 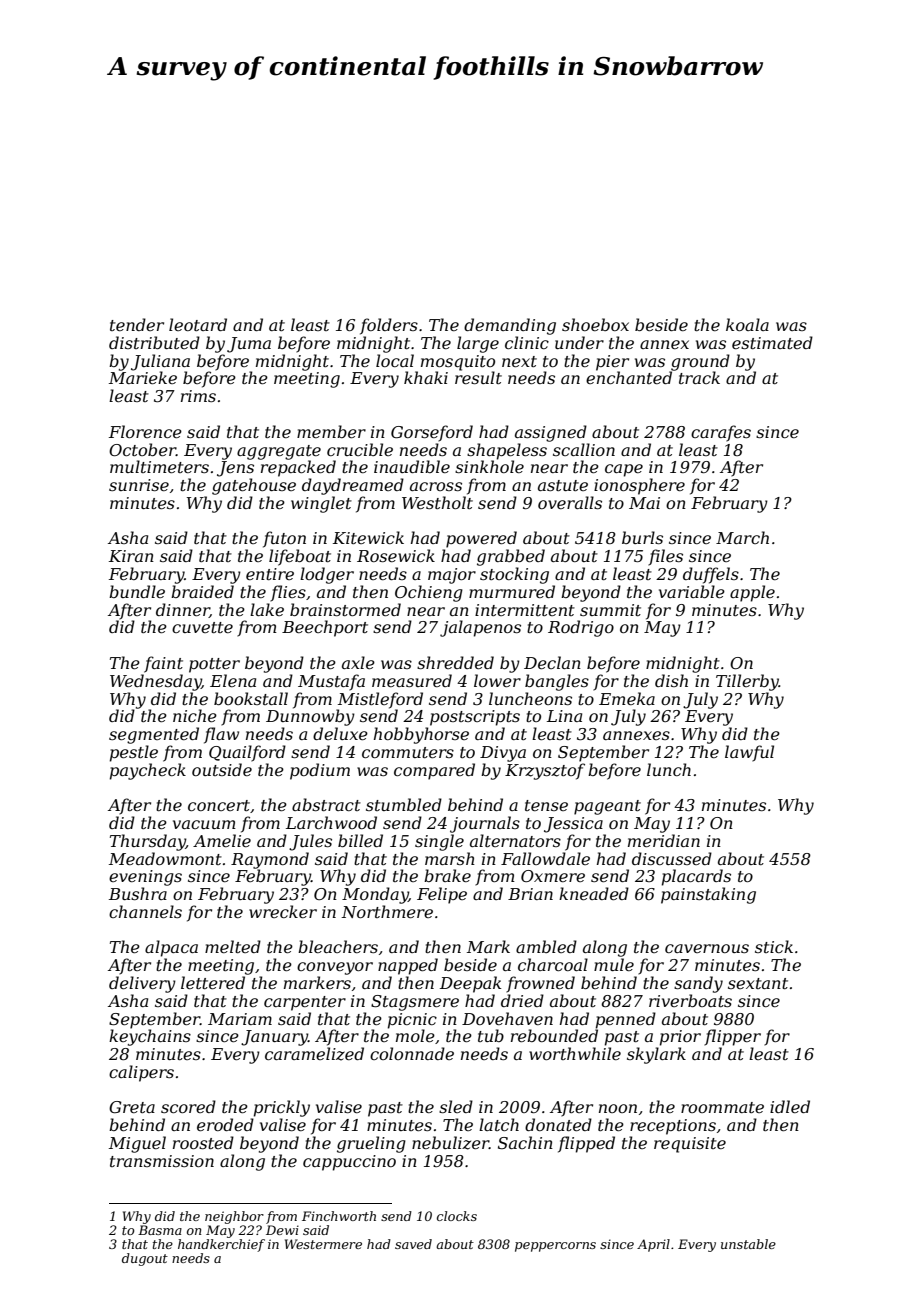 What do you see at coordinates (413, 1244) in the page?
I see `saved` at bounding box center [413, 1244].
